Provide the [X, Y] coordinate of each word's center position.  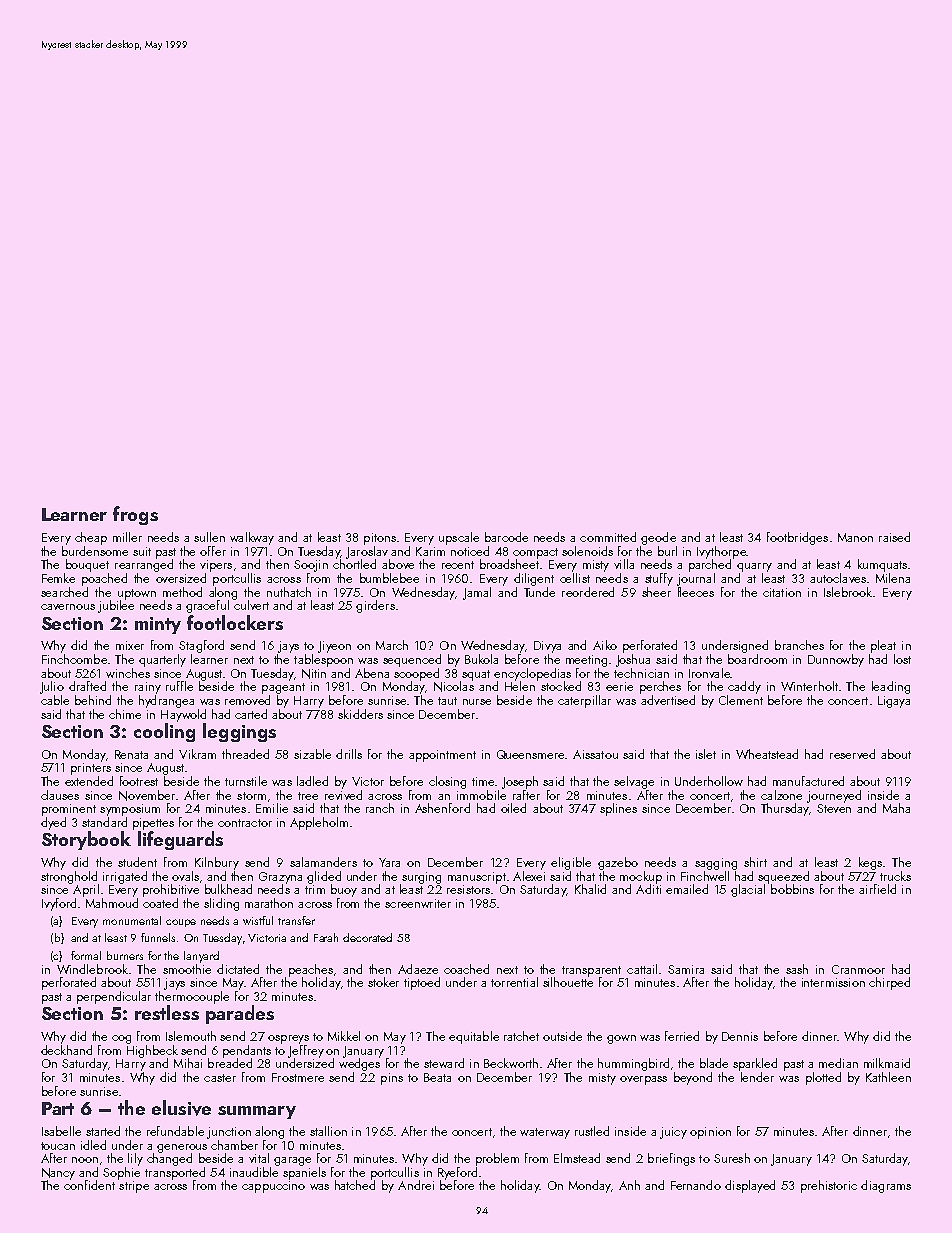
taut [447, 701]
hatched [355, 1185]
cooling [164, 732]
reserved [852, 754]
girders [375, 606]
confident [89, 1185]
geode [658, 538]
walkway [252, 538]
